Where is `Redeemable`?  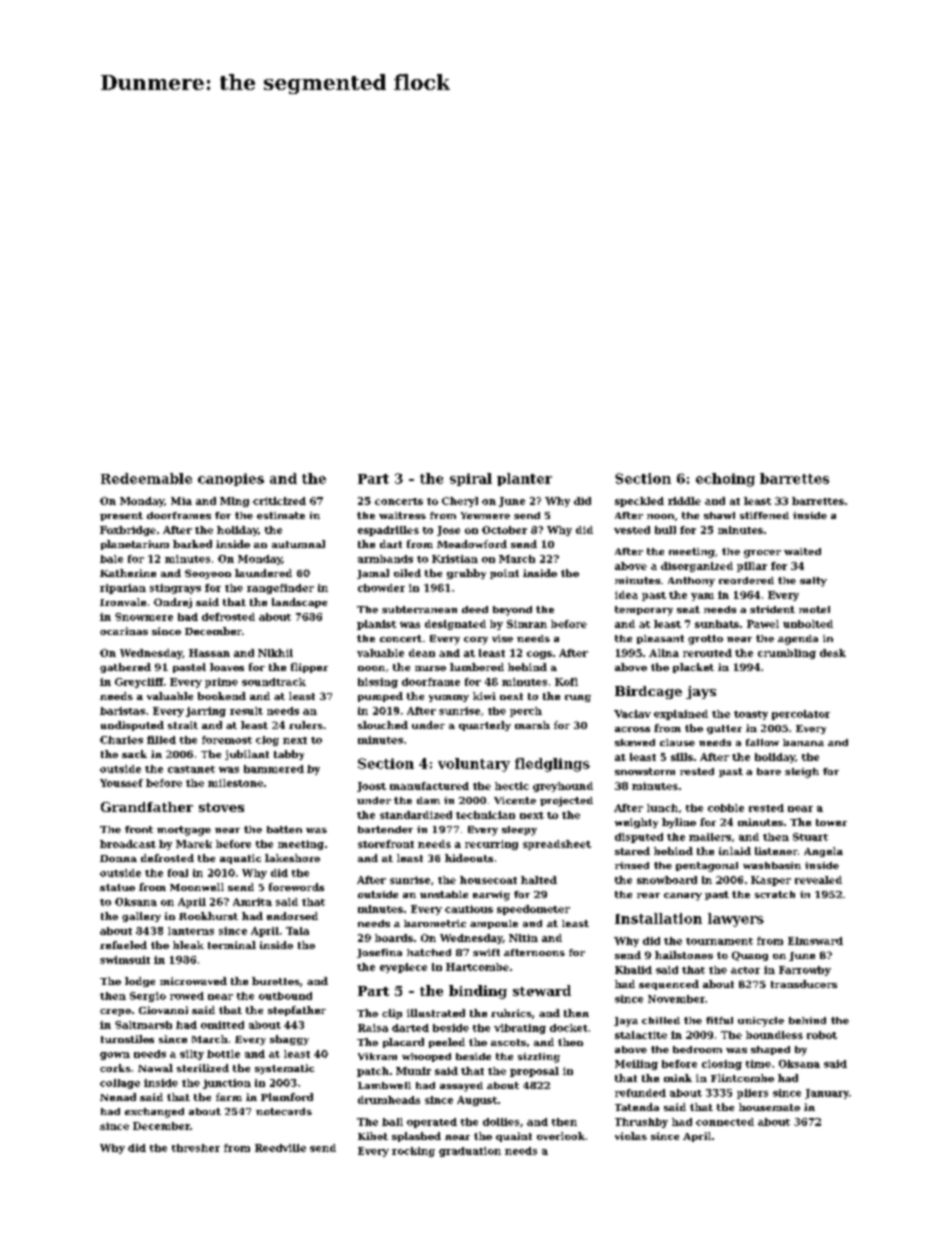
Redeemable is located at coordinates (146, 478).
